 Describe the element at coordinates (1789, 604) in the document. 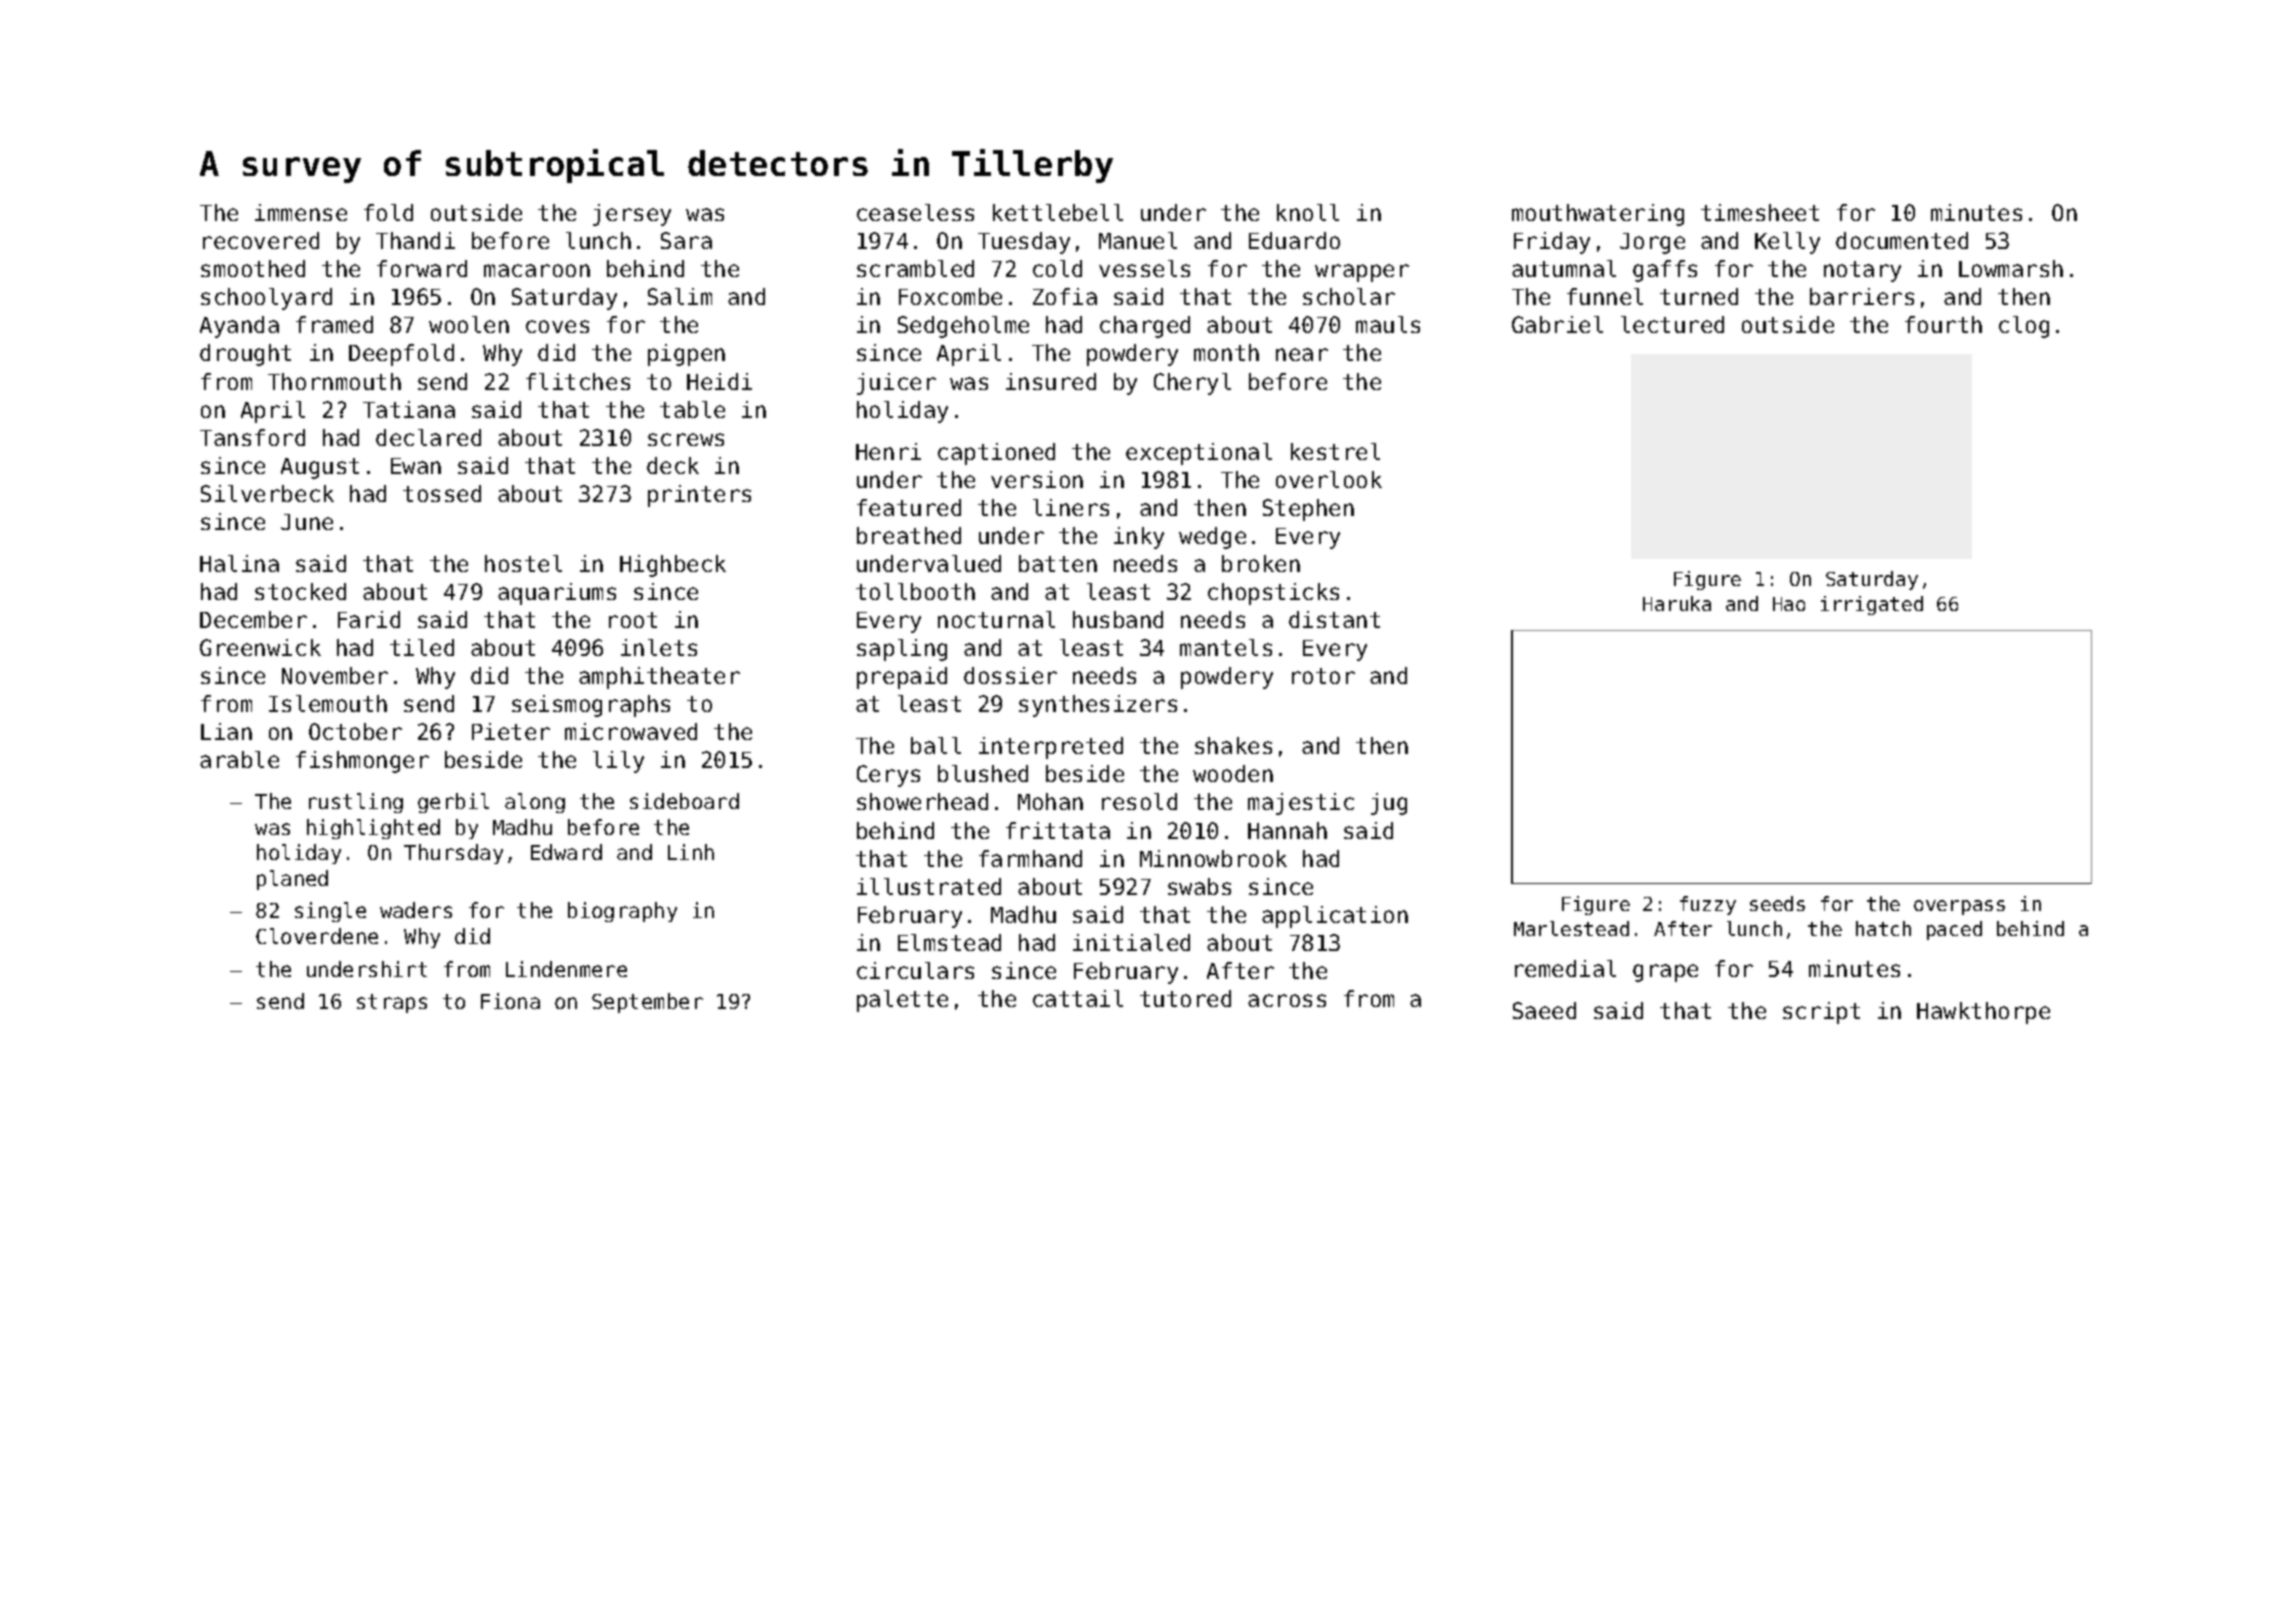

I see `Hao` at that location.
